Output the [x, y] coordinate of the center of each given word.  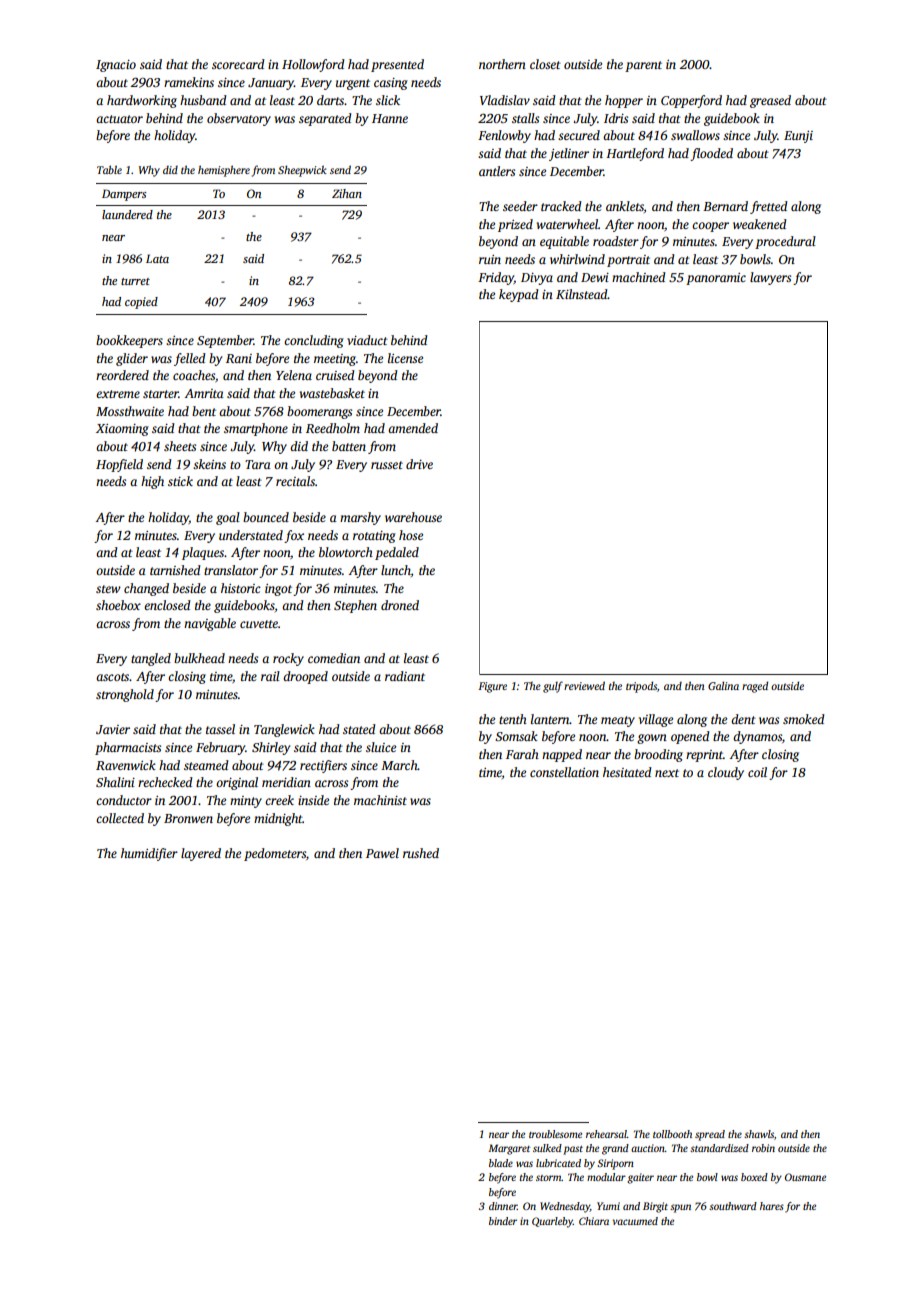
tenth [513, 719]
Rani [239, 358]
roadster [616, 241]
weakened [760, 224]
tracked [561, 206]
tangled [151, 659]
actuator [119, 119]
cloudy [726, 773]
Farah [522, 754]
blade [501, 1163]
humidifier [149, 854]
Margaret [509, 1149]
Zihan [347, 193]
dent [743, 719]
